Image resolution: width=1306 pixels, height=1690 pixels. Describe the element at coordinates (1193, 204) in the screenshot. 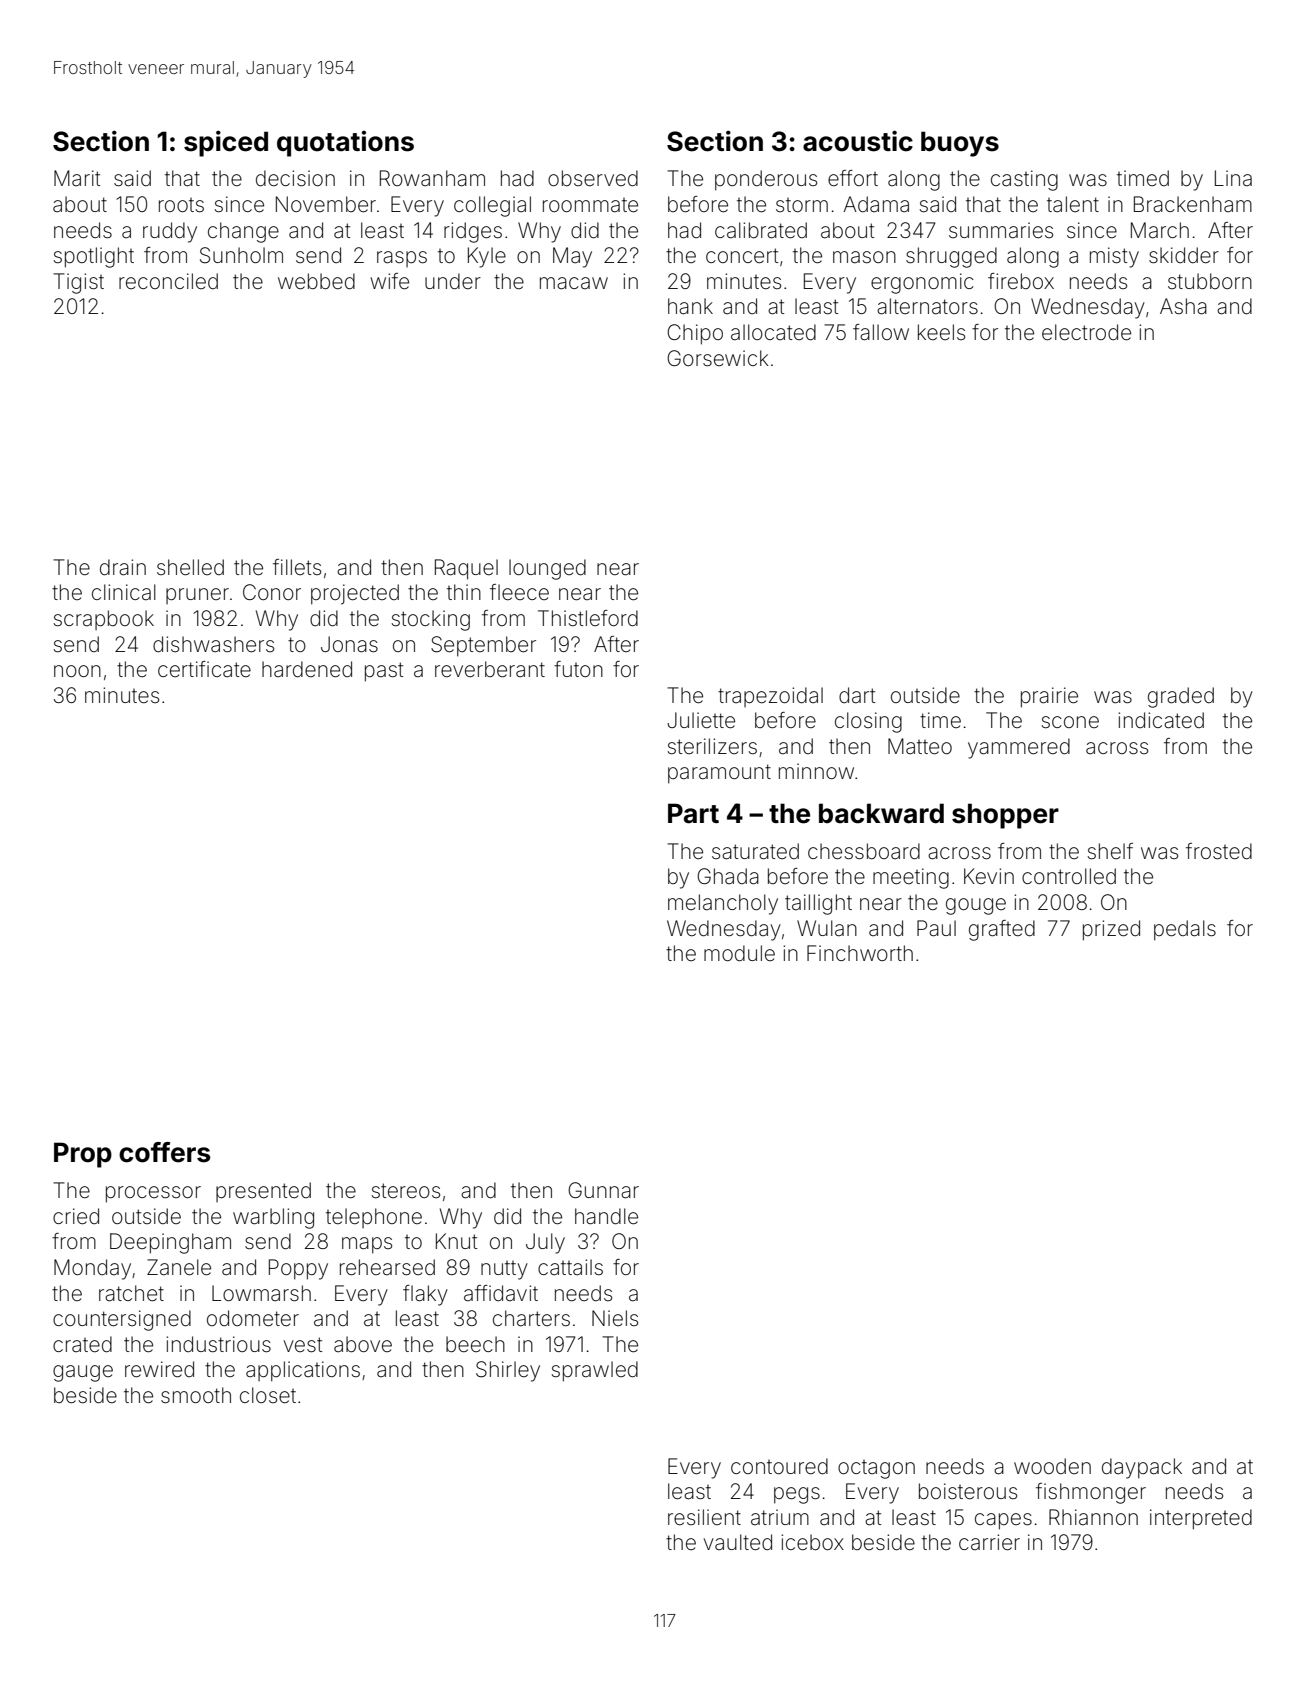

I see `Brackenham` at that location.
